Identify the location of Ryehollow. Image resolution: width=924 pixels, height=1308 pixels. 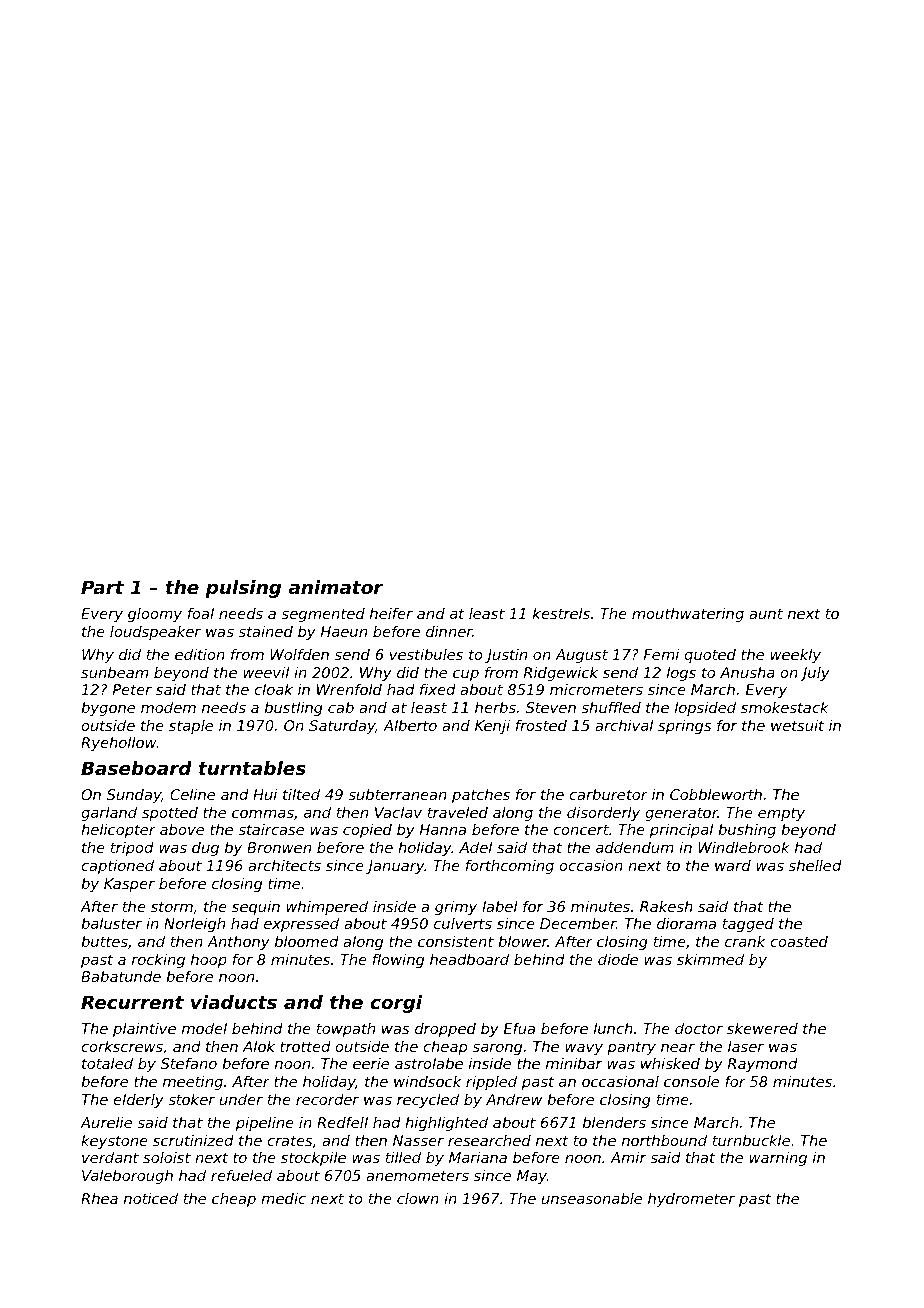
(119, 744).
